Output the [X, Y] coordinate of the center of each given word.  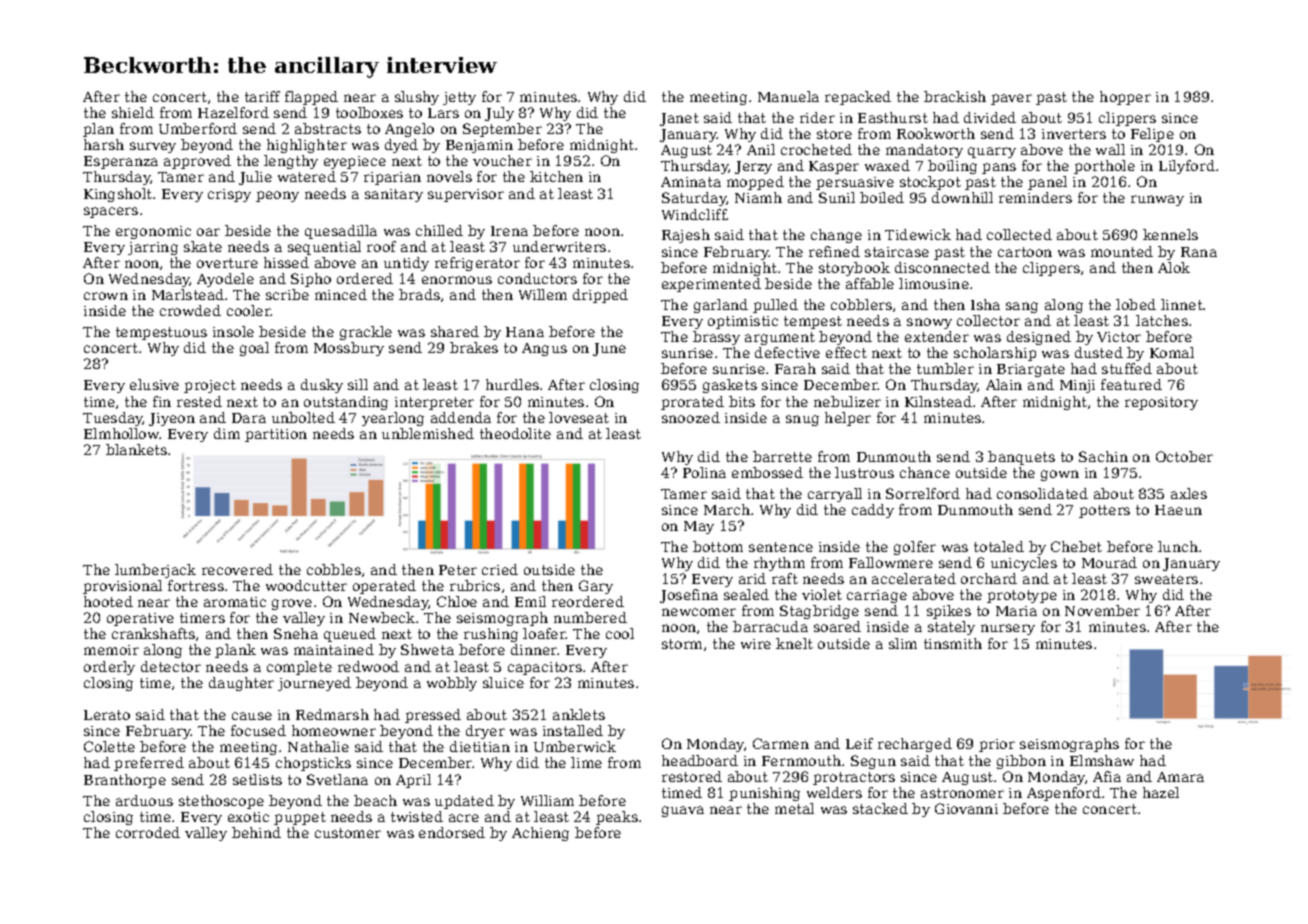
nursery [1008, 629]
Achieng [540, 834]
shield [133, 112]
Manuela [788, 96]
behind [256, 832]
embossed [767, 472]
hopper [1125, 98]
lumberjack [155, 571]
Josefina [689, 596]
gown [1060, 475]
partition [276, 435]
